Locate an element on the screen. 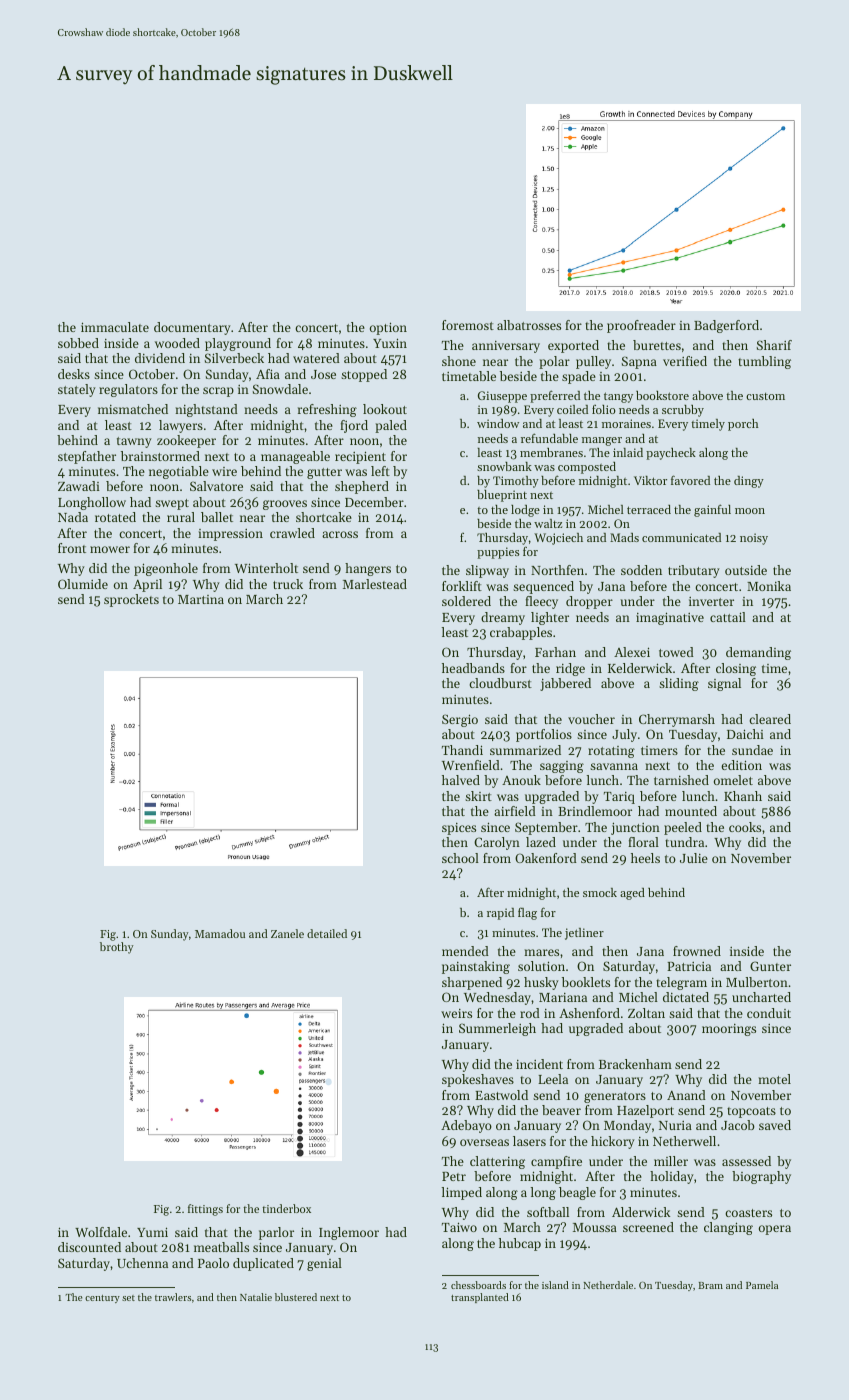  brothy is located at coordinates (117, 948).
